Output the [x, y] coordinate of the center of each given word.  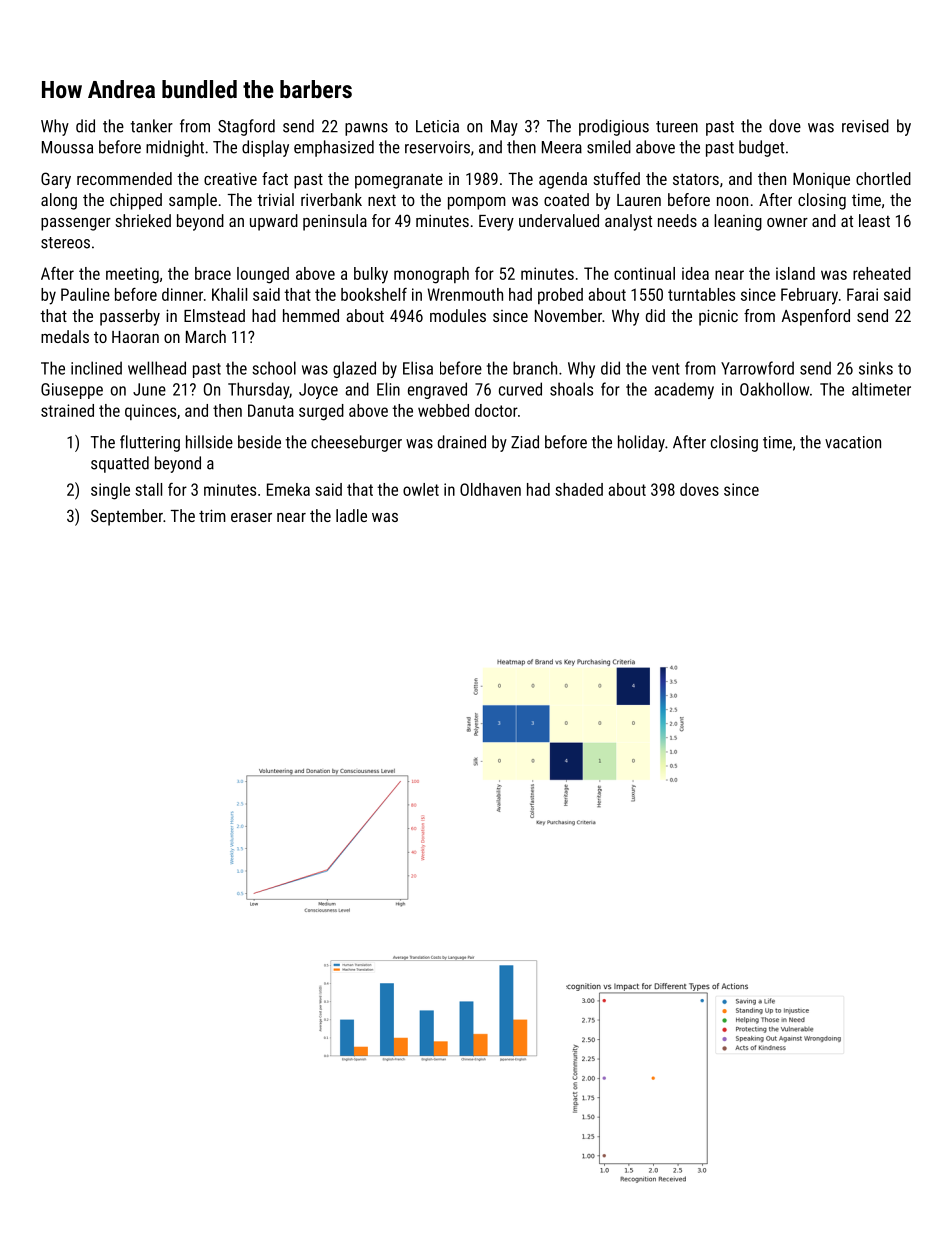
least [874, 220]
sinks [876, 368]
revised [865, 126]
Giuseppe [72, 391]
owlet [421, 489]
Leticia [437, 126]
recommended [124, 178]
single [110, 491]
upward [274, 222]
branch [535, 368]
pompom [477, 203]
